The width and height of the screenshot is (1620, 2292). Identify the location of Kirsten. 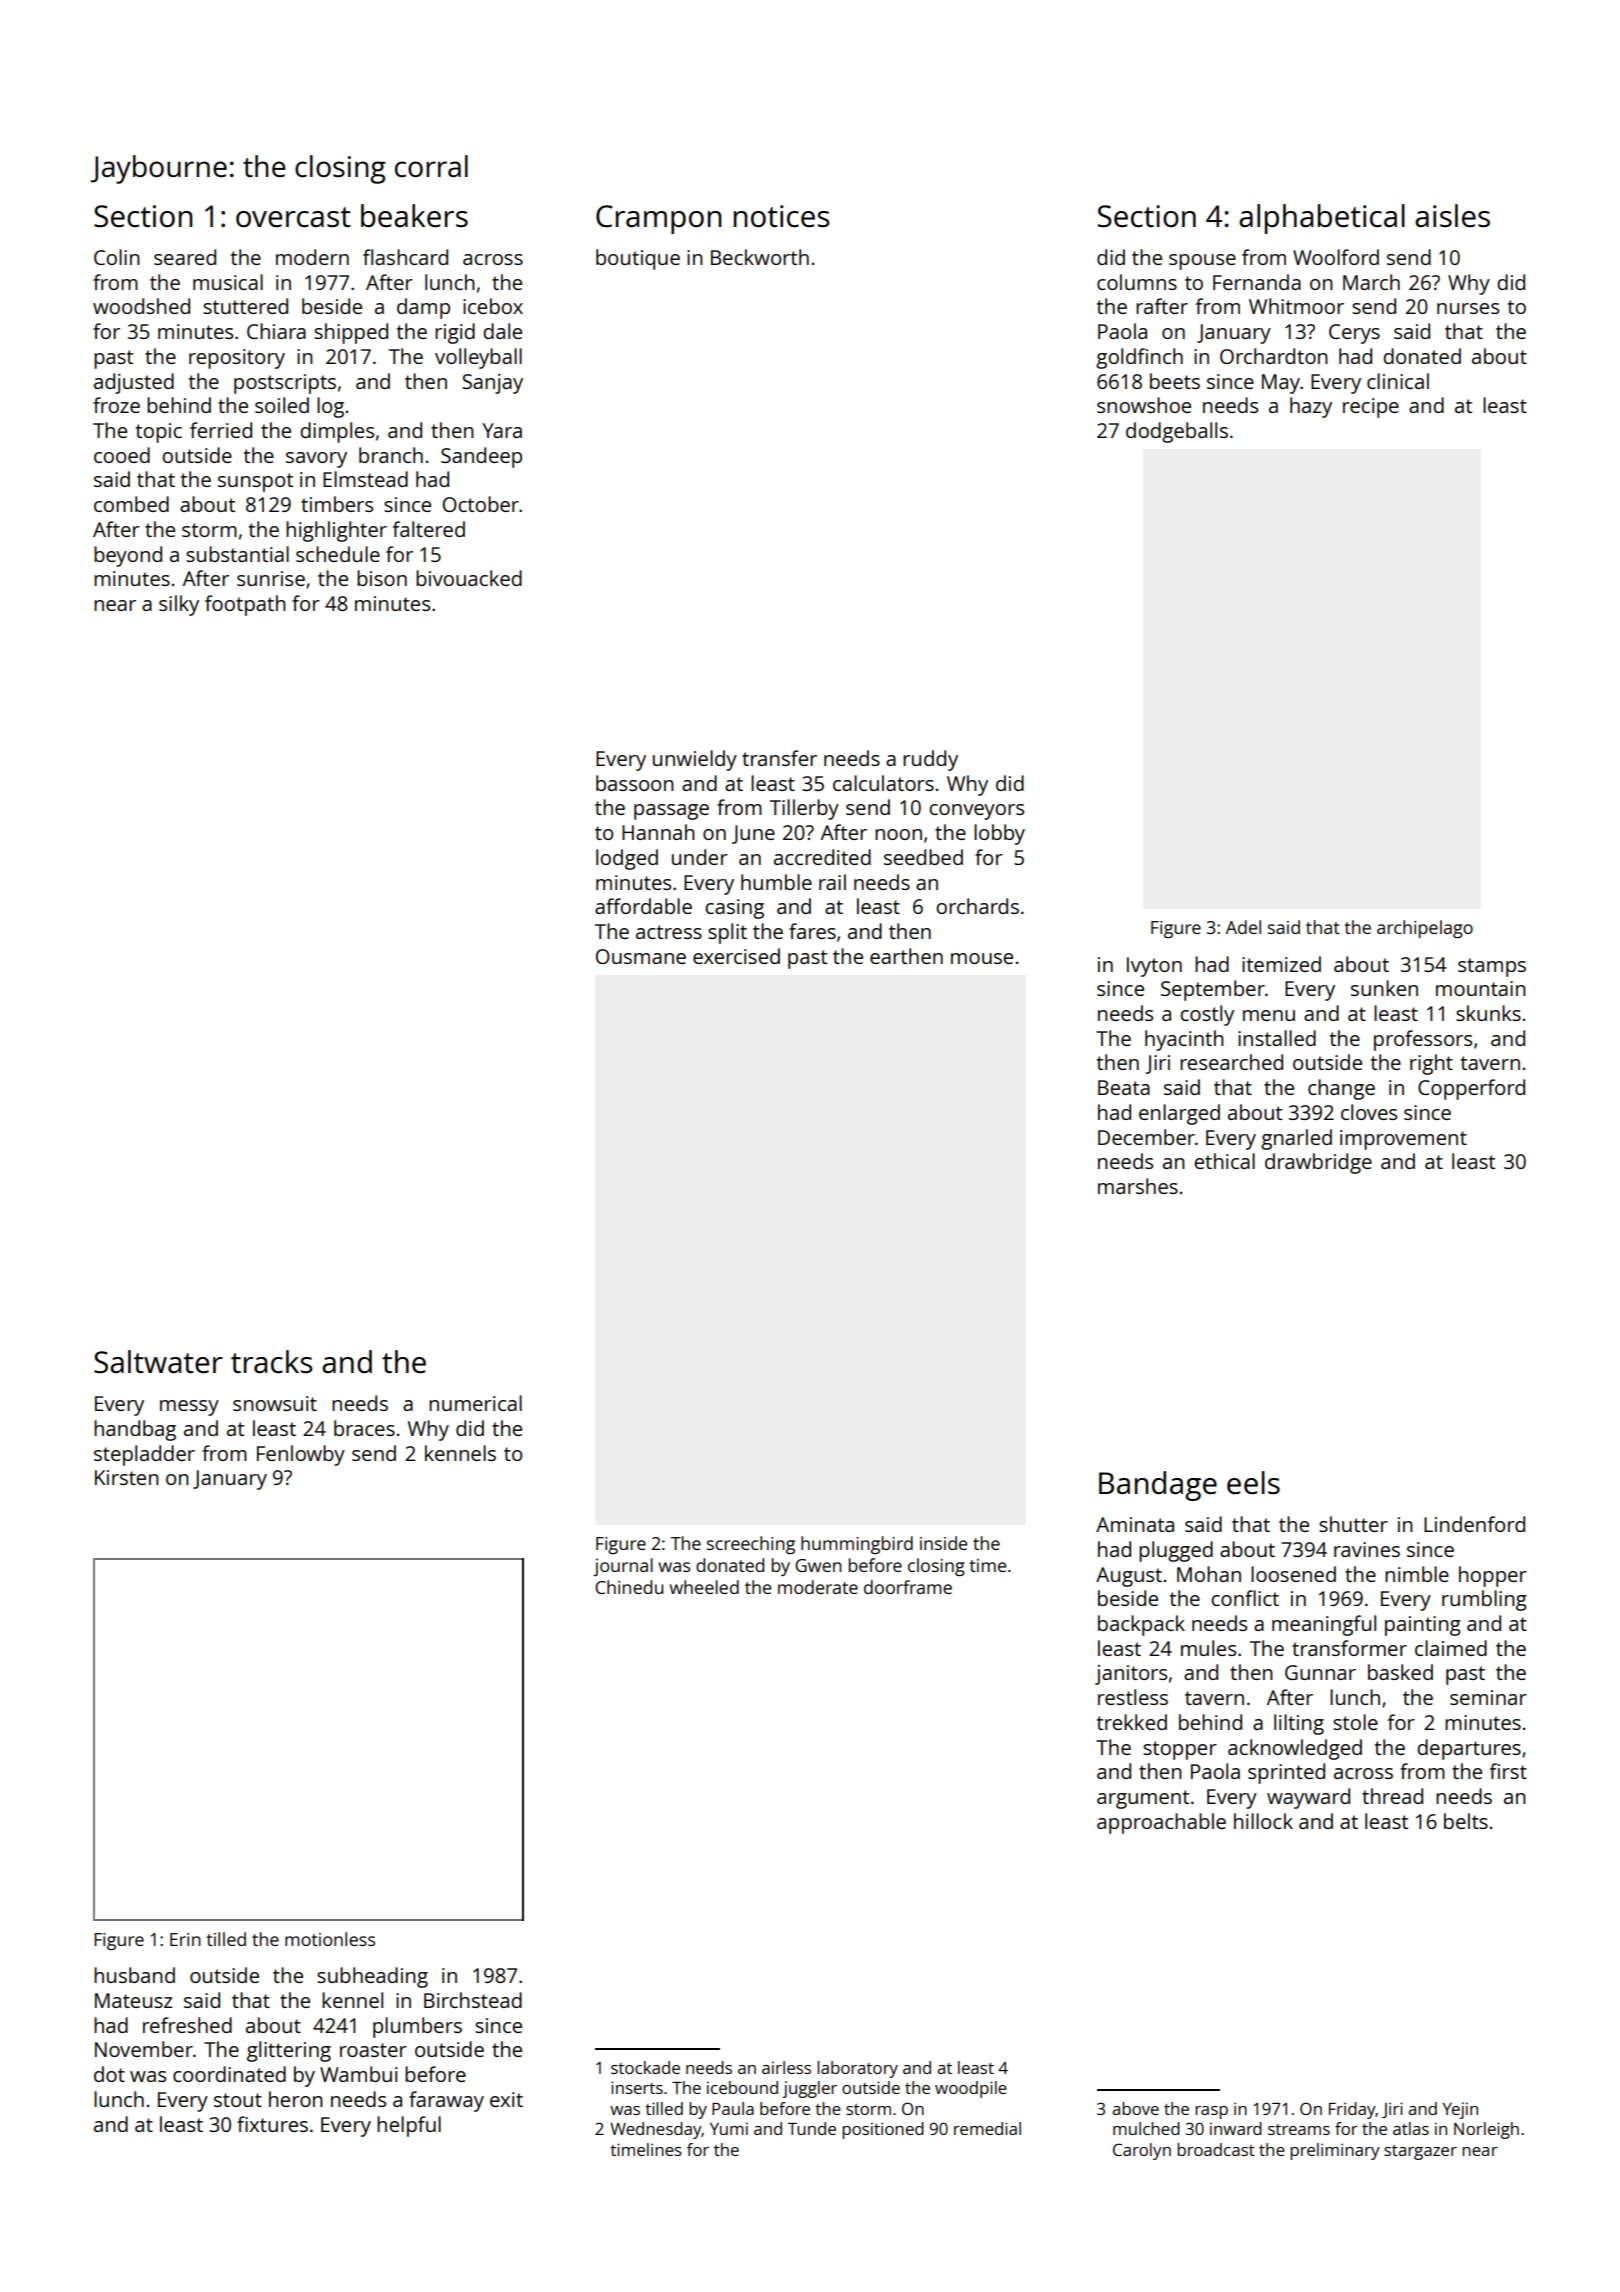
(127, 1477).
